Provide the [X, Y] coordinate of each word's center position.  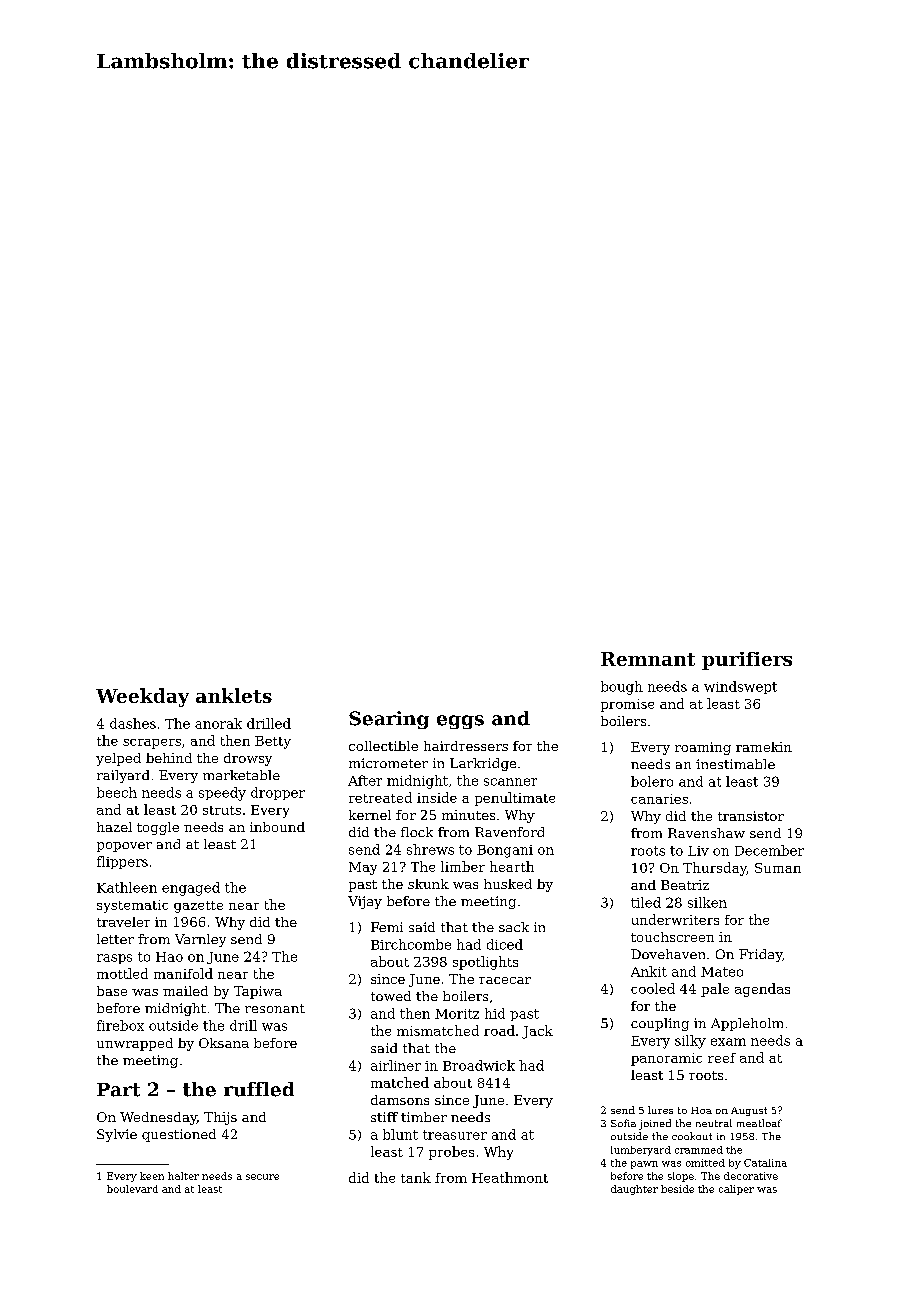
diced [505, 944]
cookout [692, 1136]
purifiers [747, 661]
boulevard [132, 1189]
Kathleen [127, 887]
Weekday [142, 697]
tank [416, 1177]
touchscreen [672, 937]
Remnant [648, 659]
